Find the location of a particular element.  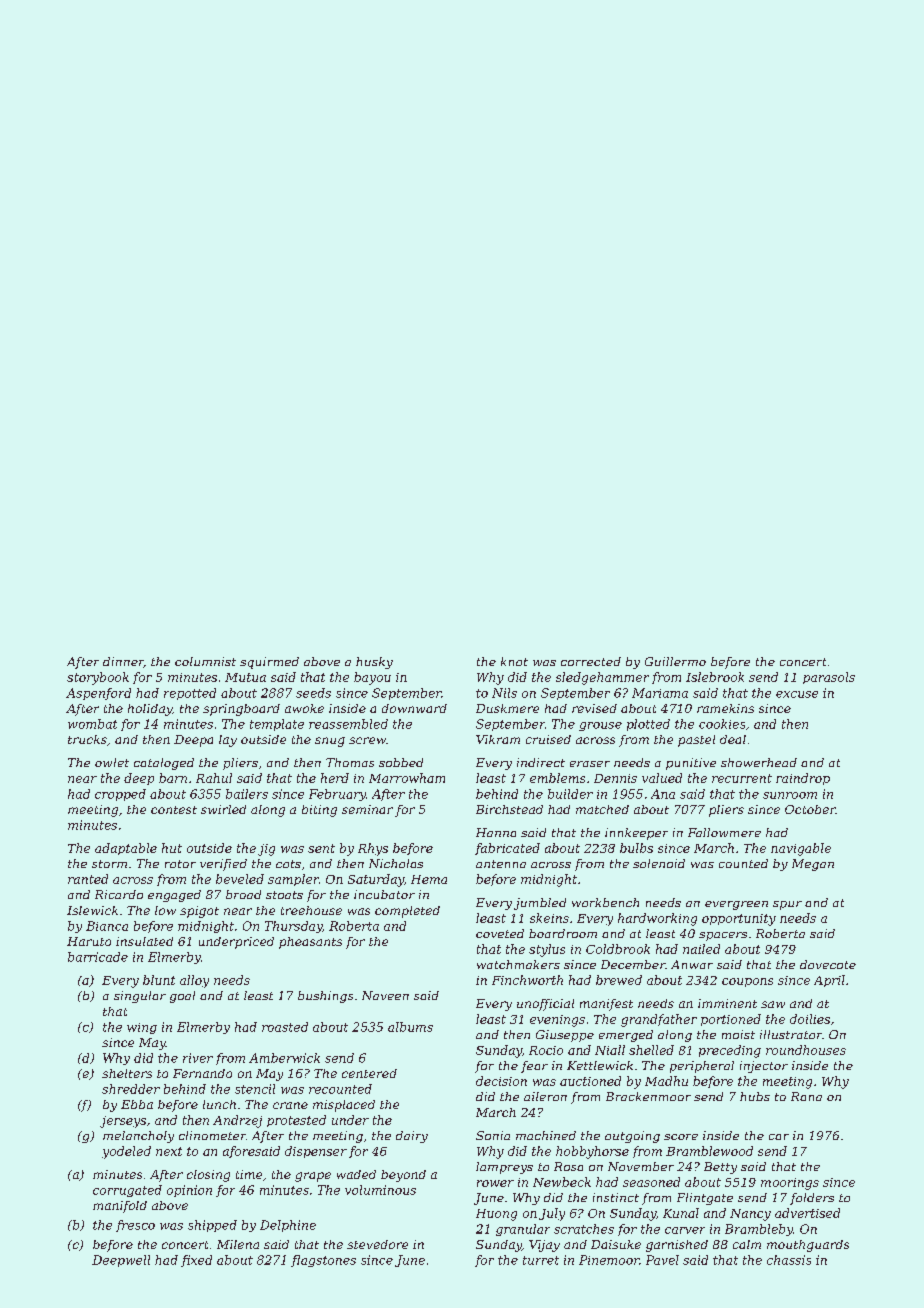

squirmed is located at coordinates (269, 663).
